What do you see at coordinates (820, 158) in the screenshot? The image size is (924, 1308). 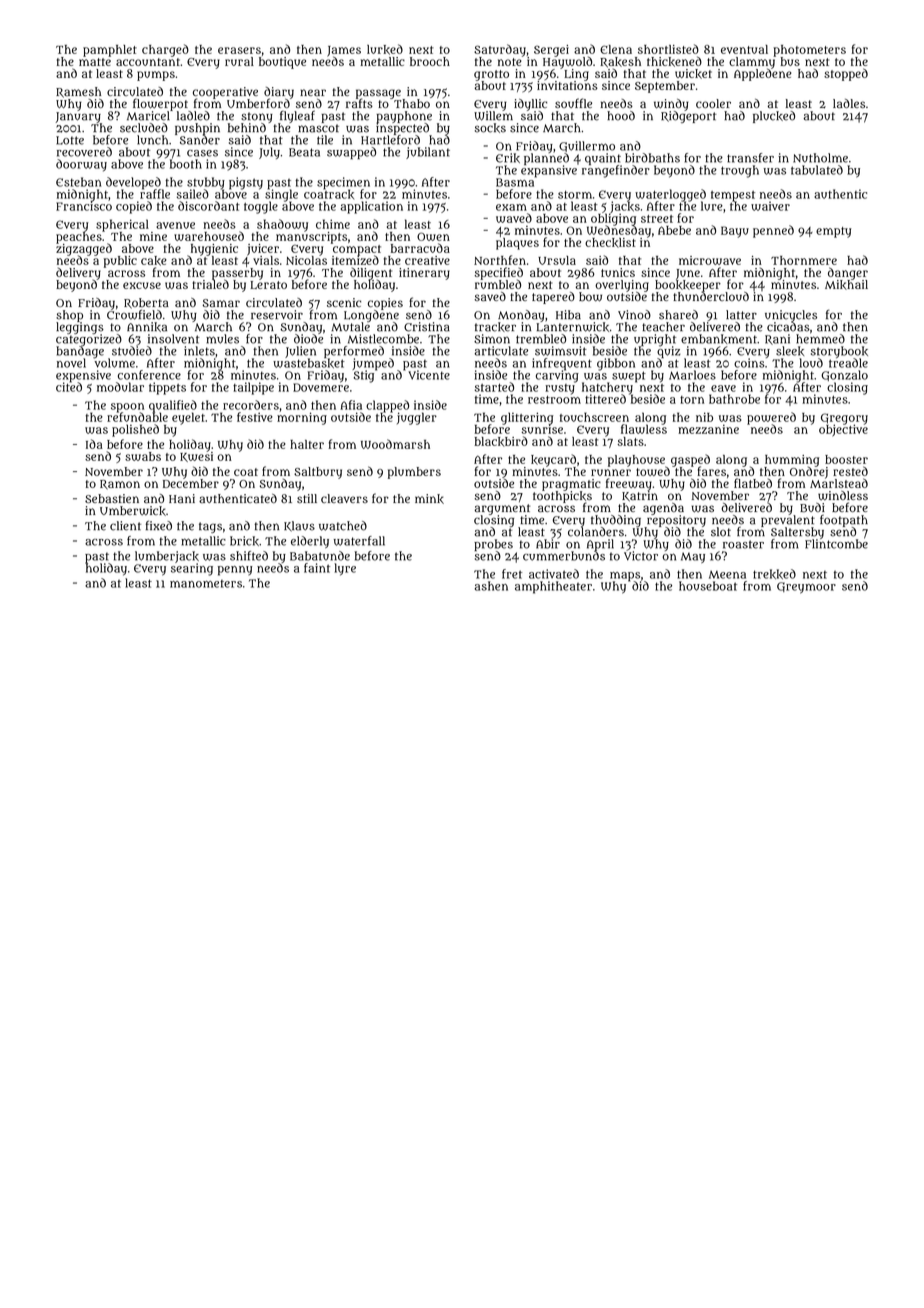 I see `Nutholme` at bounding box center [820, 158].
